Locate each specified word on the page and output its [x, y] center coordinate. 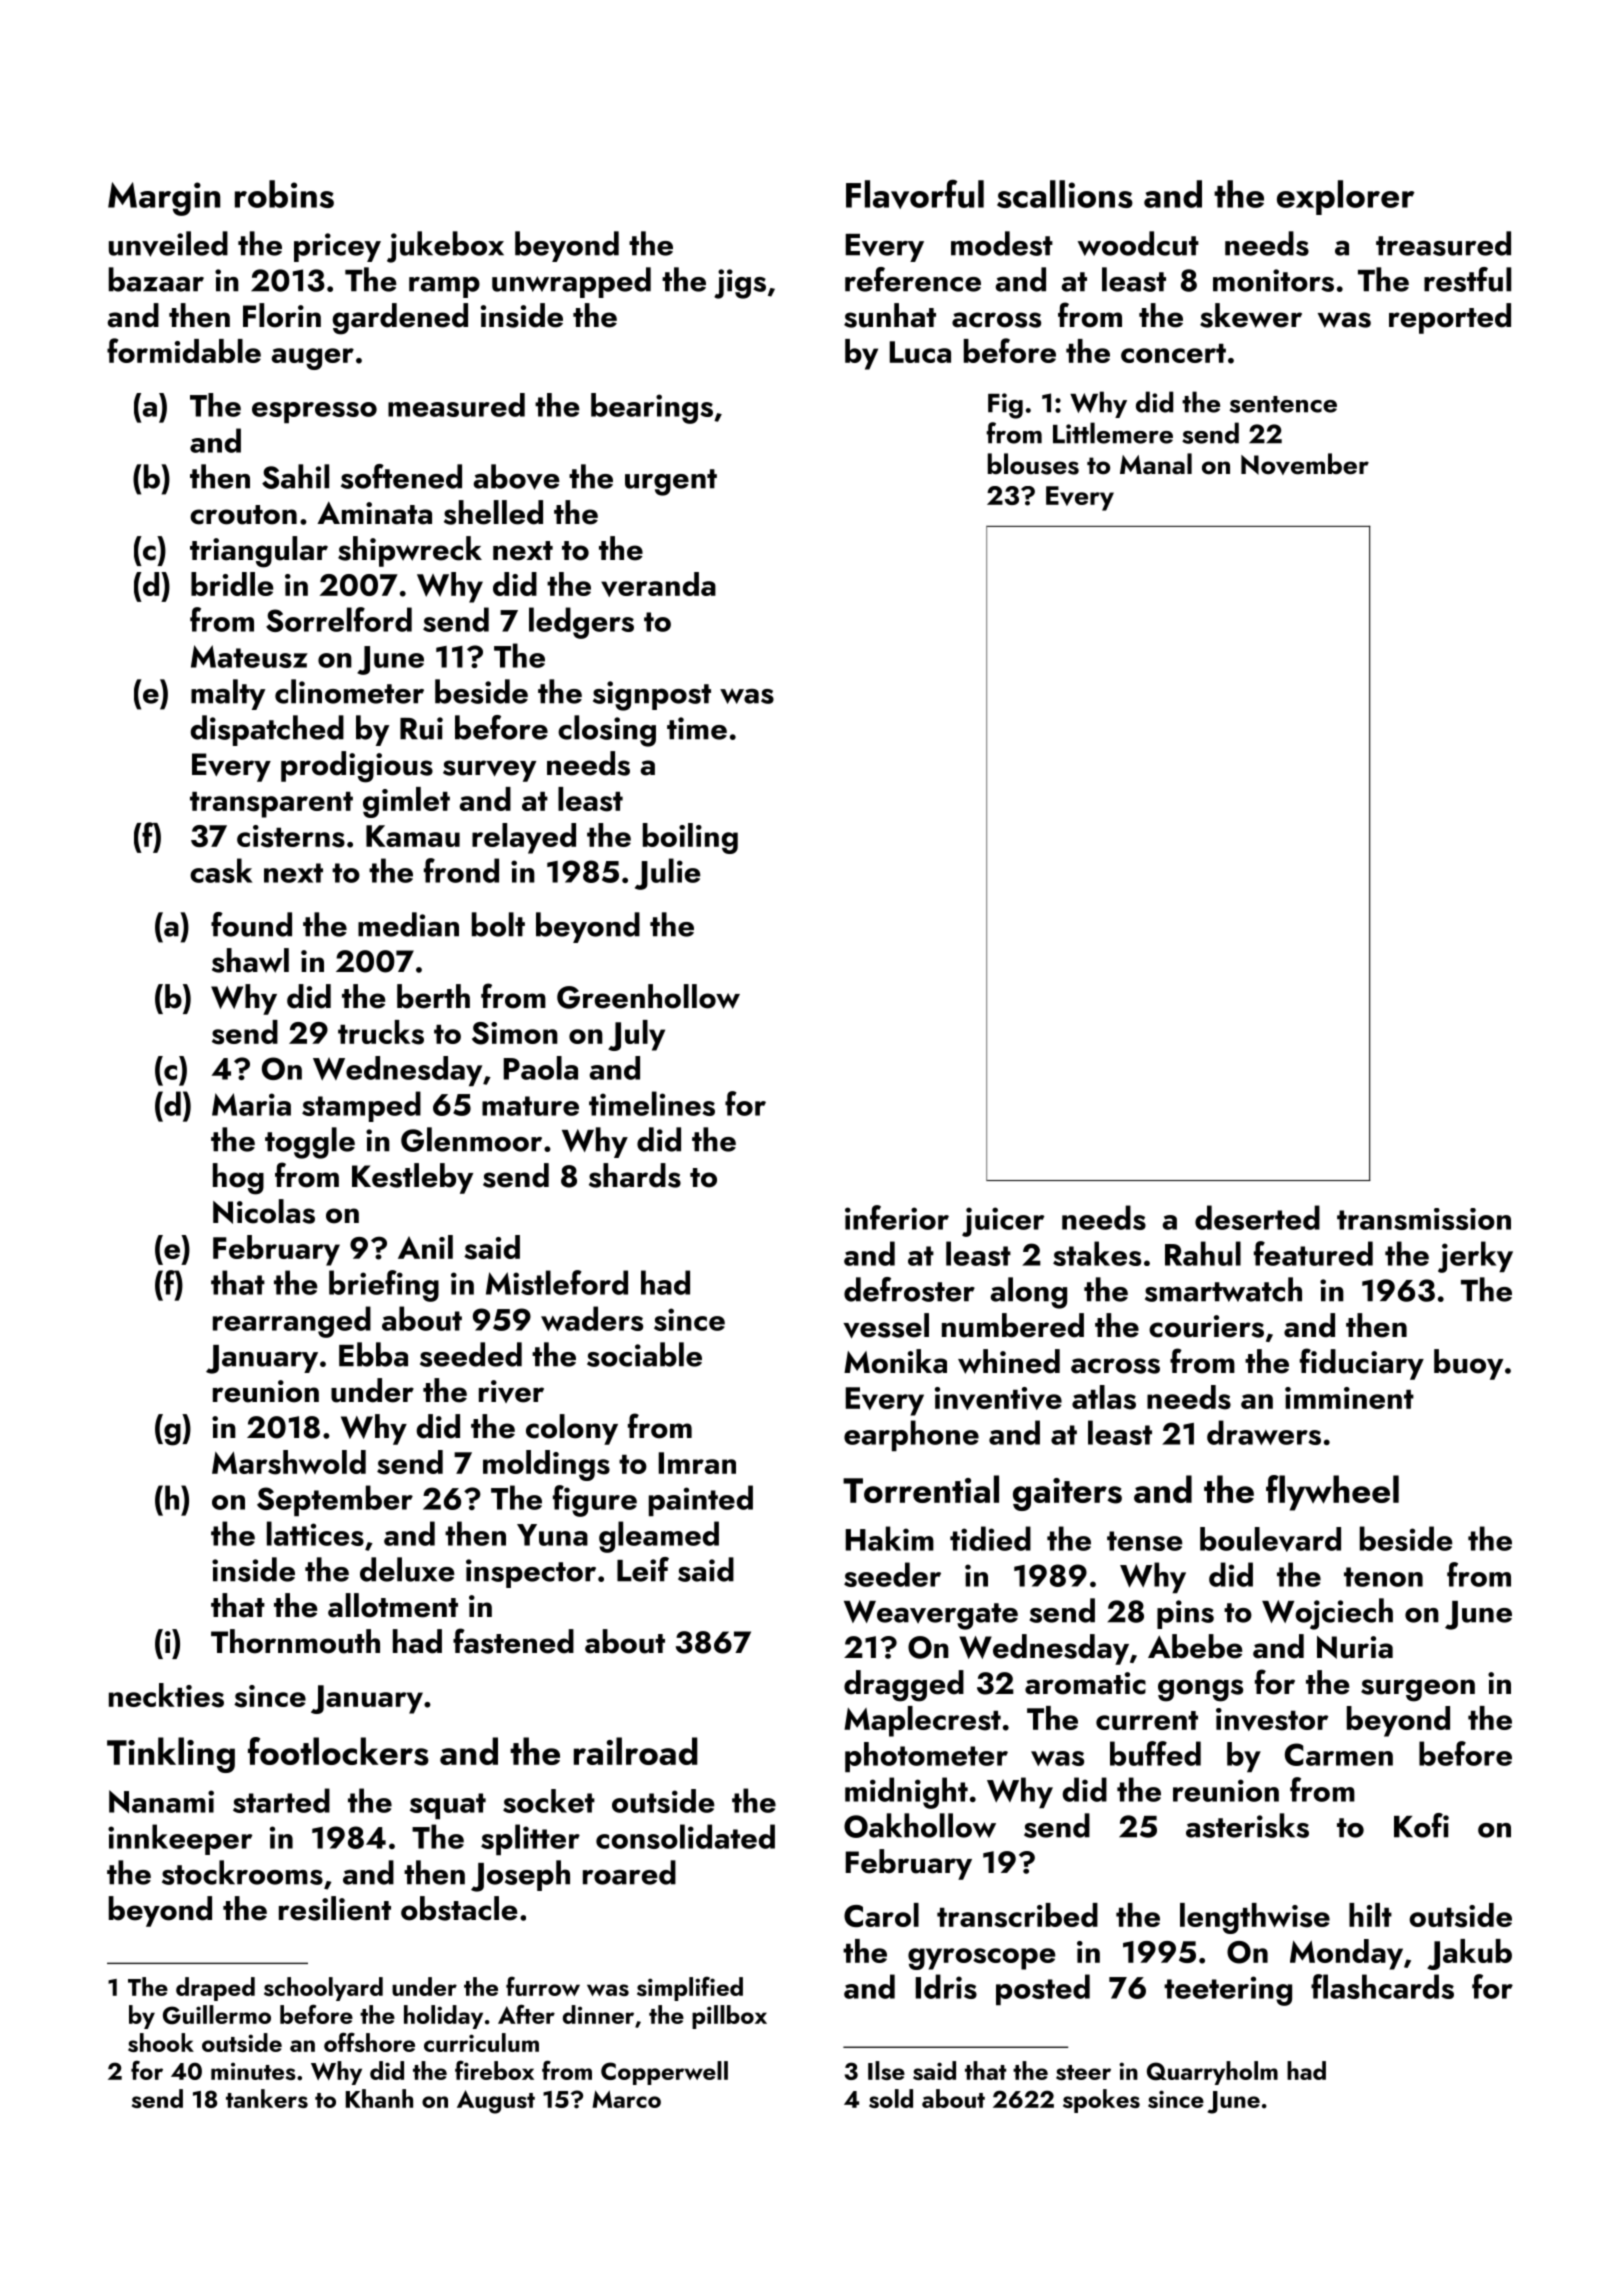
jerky [1475, 1257]
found [251, 924]
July [636, 1035]
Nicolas [264, 1211]
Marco [626, 2099]
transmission [1424, 1219]
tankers [267, 2098]
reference [913, 279]
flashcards [1382, 1986]
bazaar [156, 279]
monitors [1273, 280]
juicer [1003, 1222]
